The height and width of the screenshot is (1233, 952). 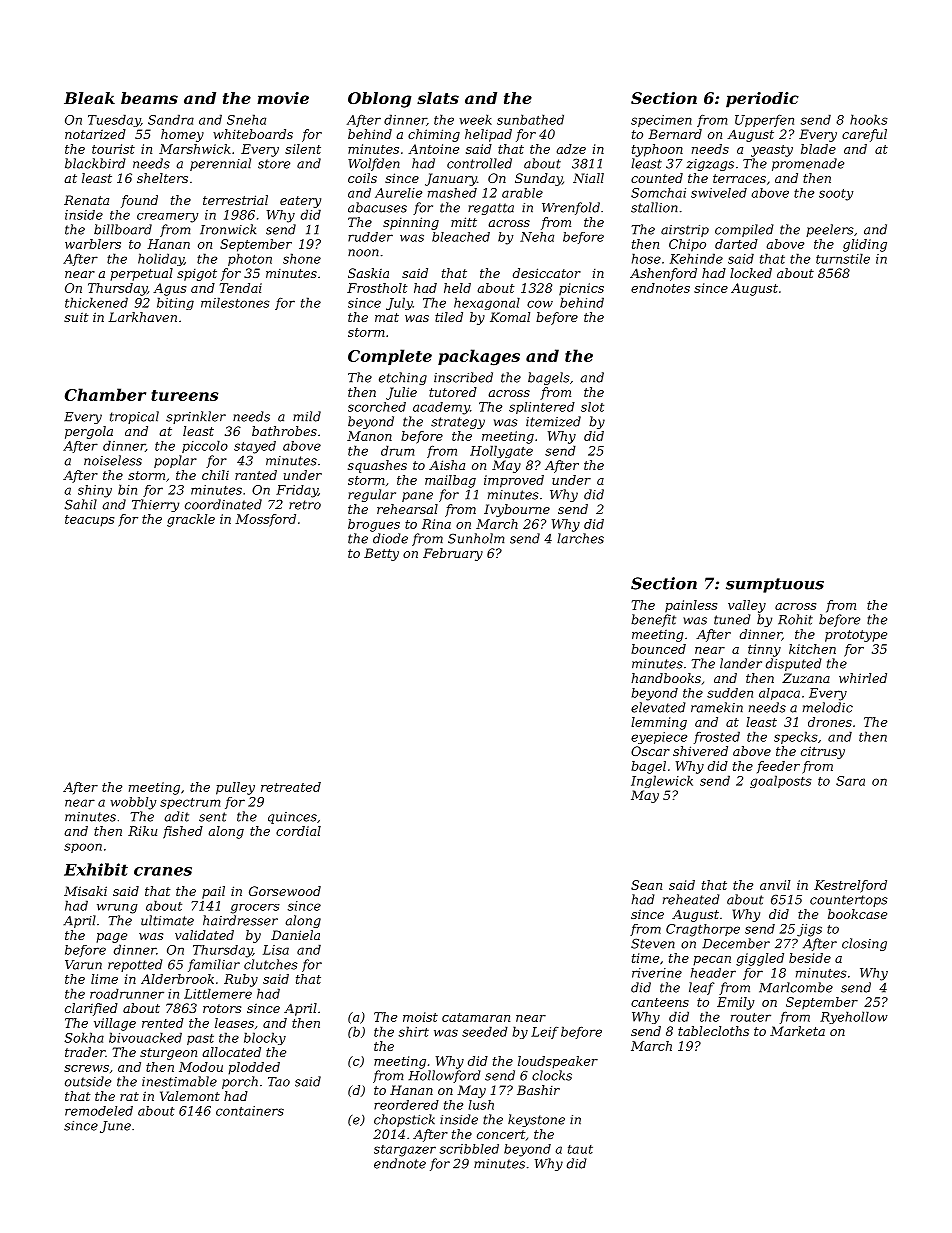 I want to click on ranted, so click(x=256, y=475).
